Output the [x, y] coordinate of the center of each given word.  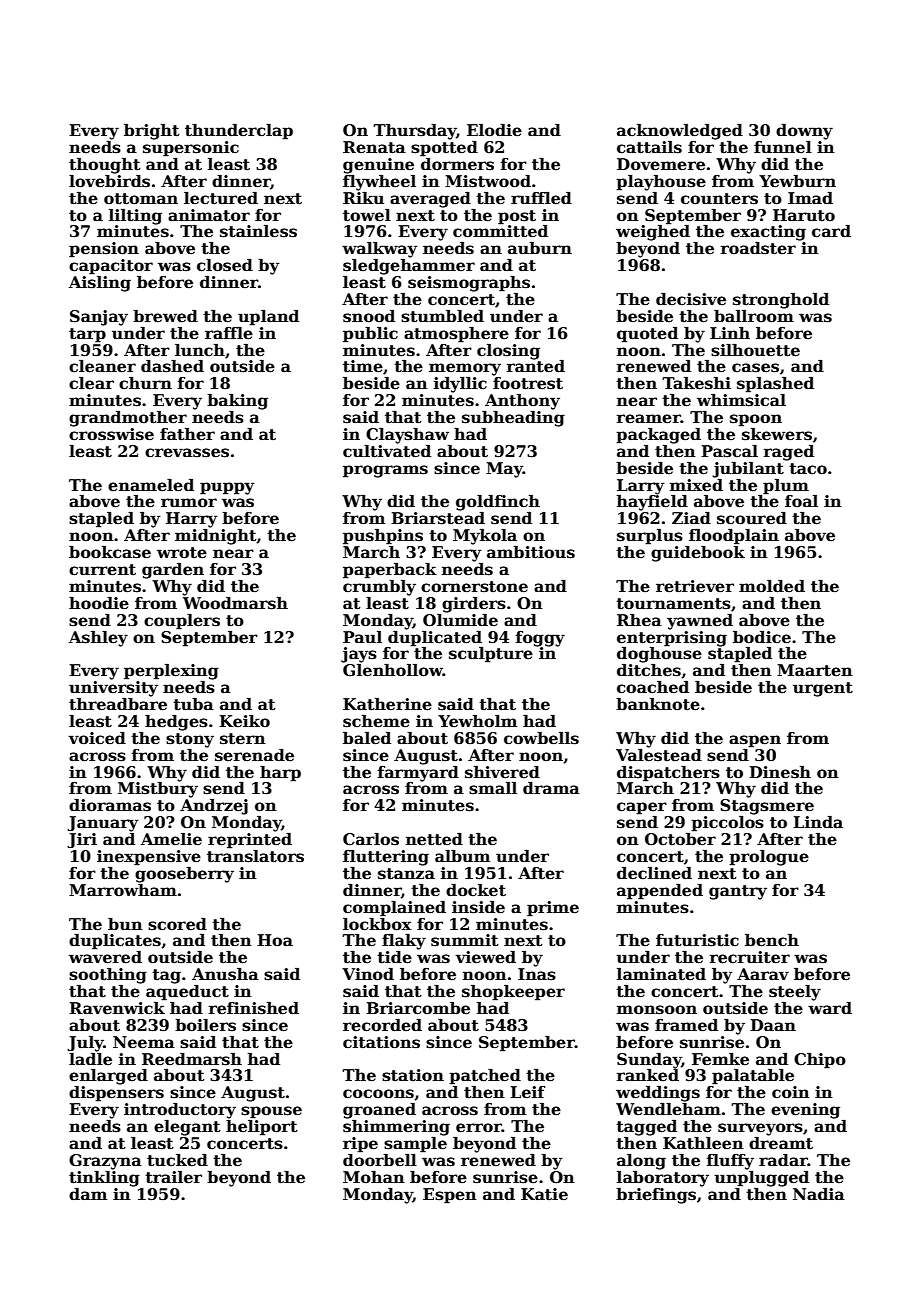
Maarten [815, 670]
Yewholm [477, 721]
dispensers [116, 1094]
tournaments [673, 604]
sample [415, 1145]
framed [686, 1025]
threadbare [118, 704]
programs [385, 471]
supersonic [191, 149]
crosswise [111, 434]
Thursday [414, 132]
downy [804, 132]
